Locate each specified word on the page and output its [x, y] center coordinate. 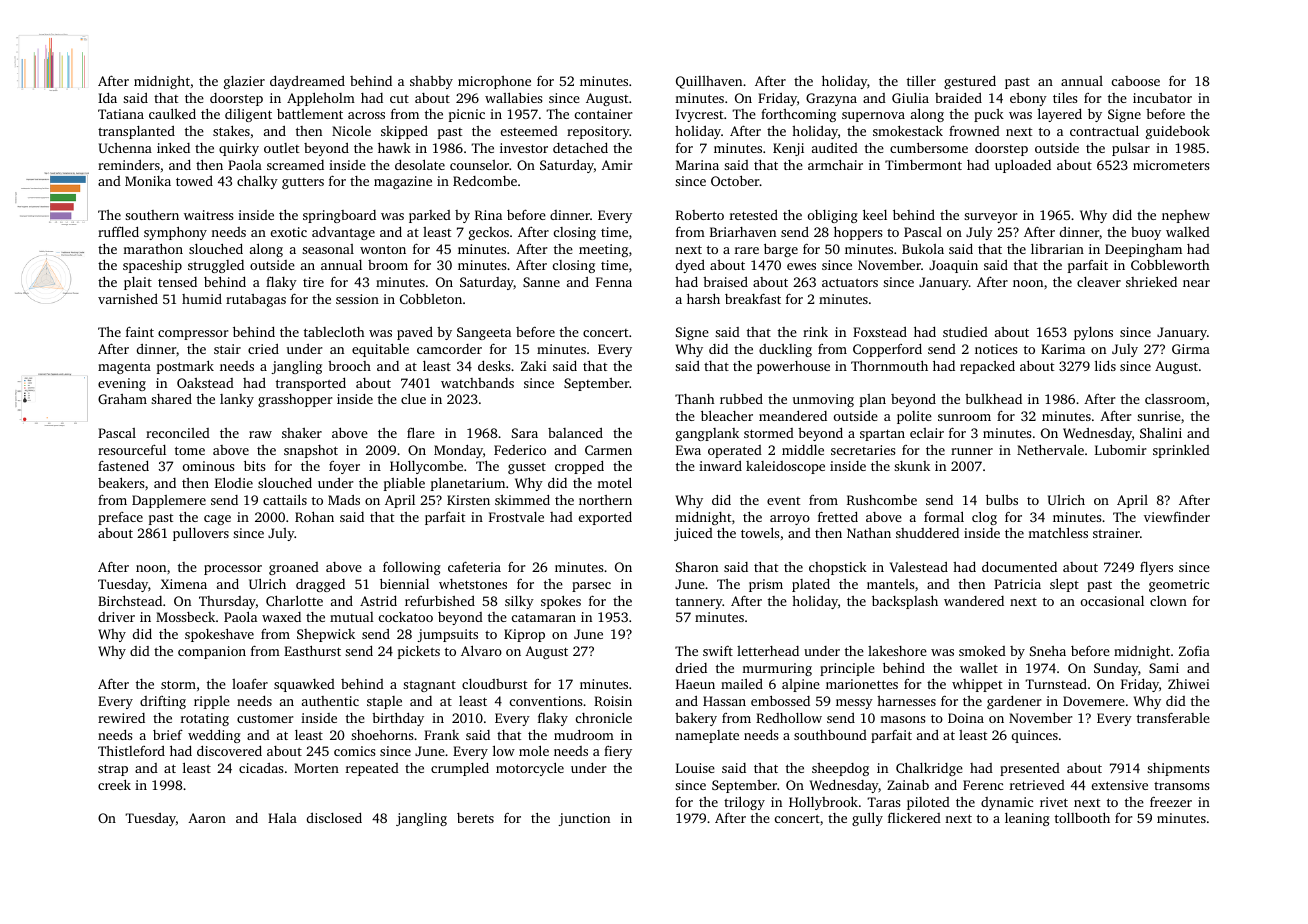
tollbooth [1082, 817]
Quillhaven [709, 82]
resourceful [132, 450]
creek [114, 784]
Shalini [1161, 433]
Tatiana [121, 114]
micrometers [1171, 165]
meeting [603, 250]
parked [430, 216]
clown [1168, 601]
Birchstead [130, 600]
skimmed [522, 500]
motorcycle [530, 769]
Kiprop [524, 635]
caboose [1136, 81]
